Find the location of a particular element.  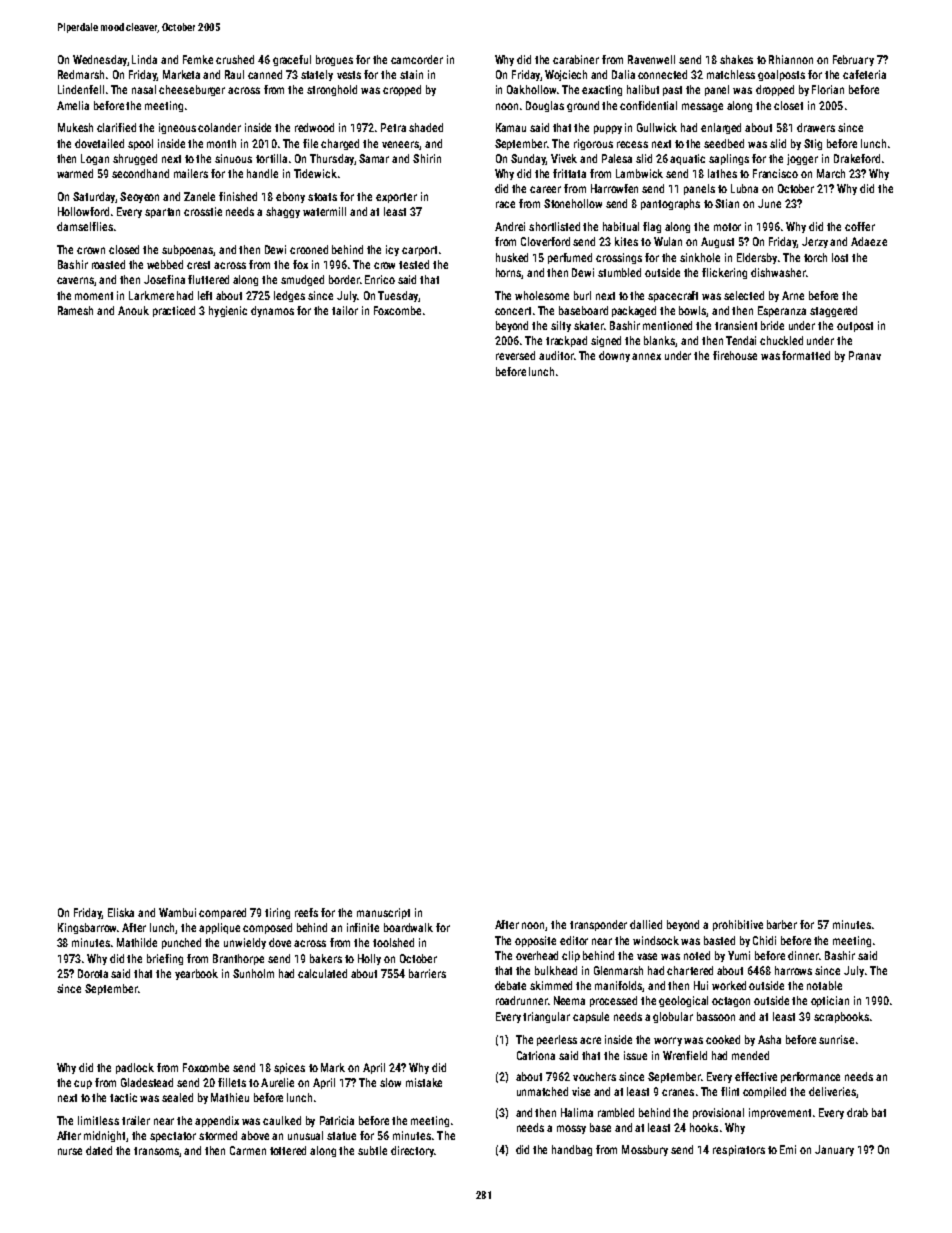

dynamos is located at coordinates (272, 311).
